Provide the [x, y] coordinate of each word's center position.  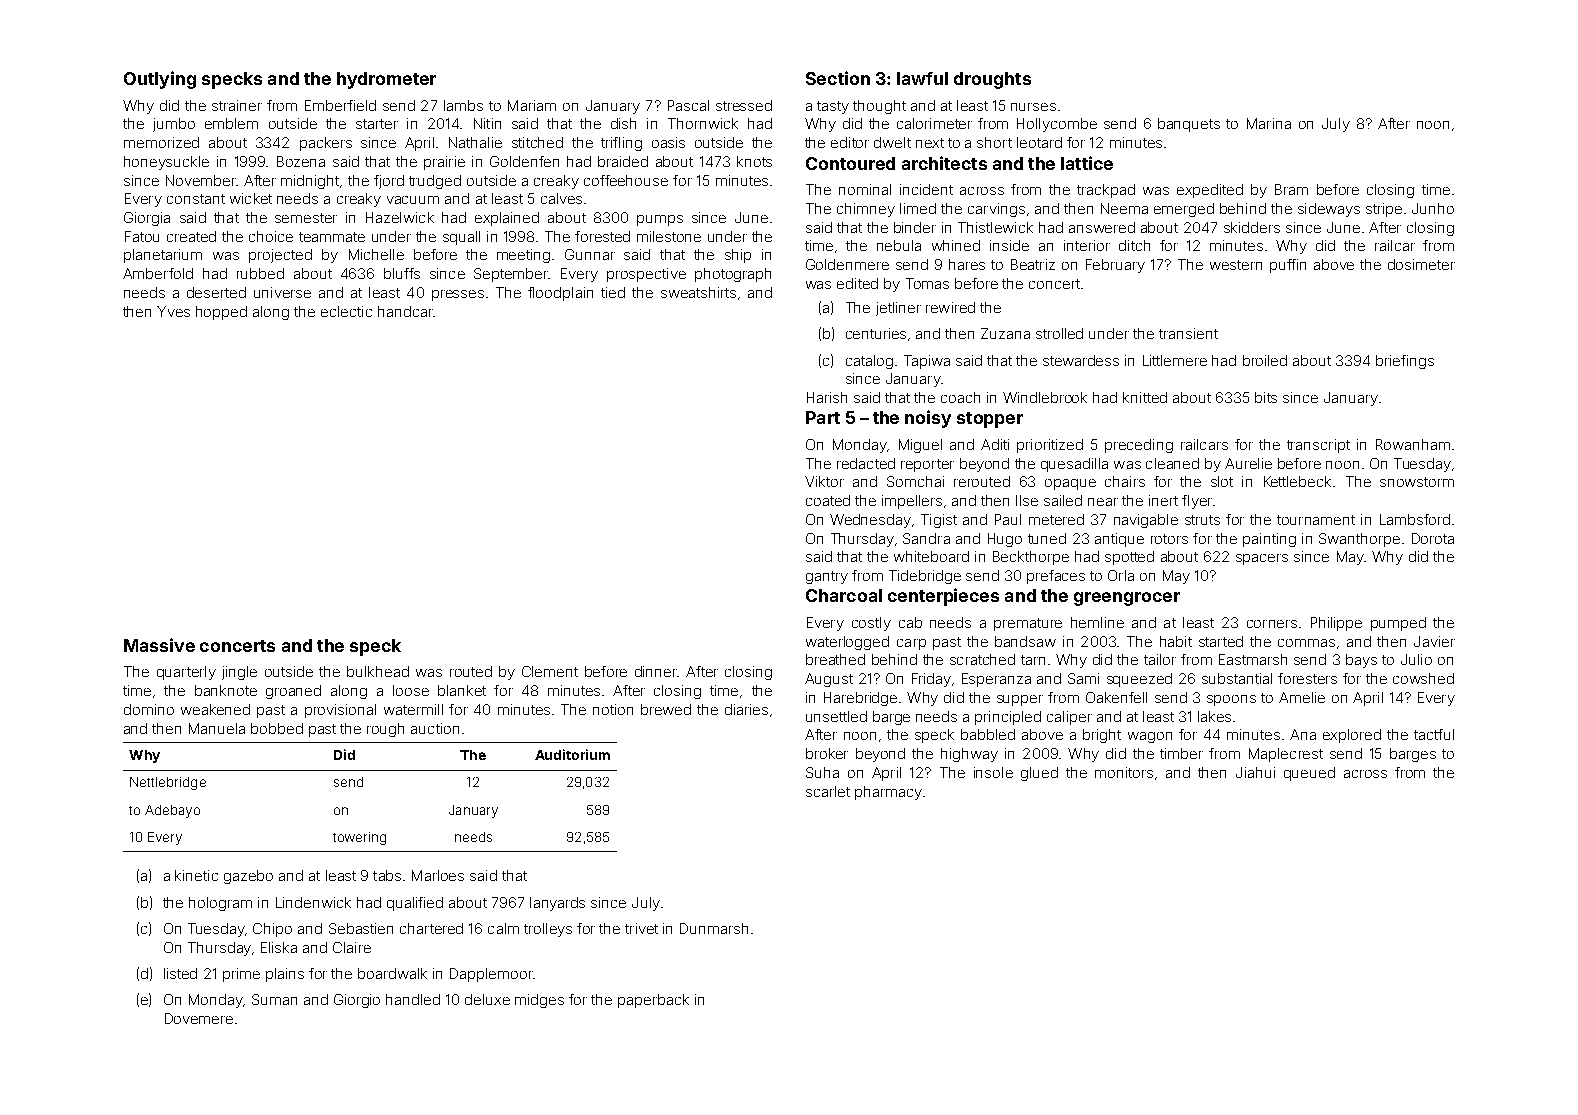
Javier [1434, 641]
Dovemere [199, 1018]
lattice [1087, 163]
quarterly [186, 673]
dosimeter [1421, 264]
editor [850, 142]
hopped [221, 313]
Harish [827, 397]
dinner [656, 671]
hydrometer [386, 80]
